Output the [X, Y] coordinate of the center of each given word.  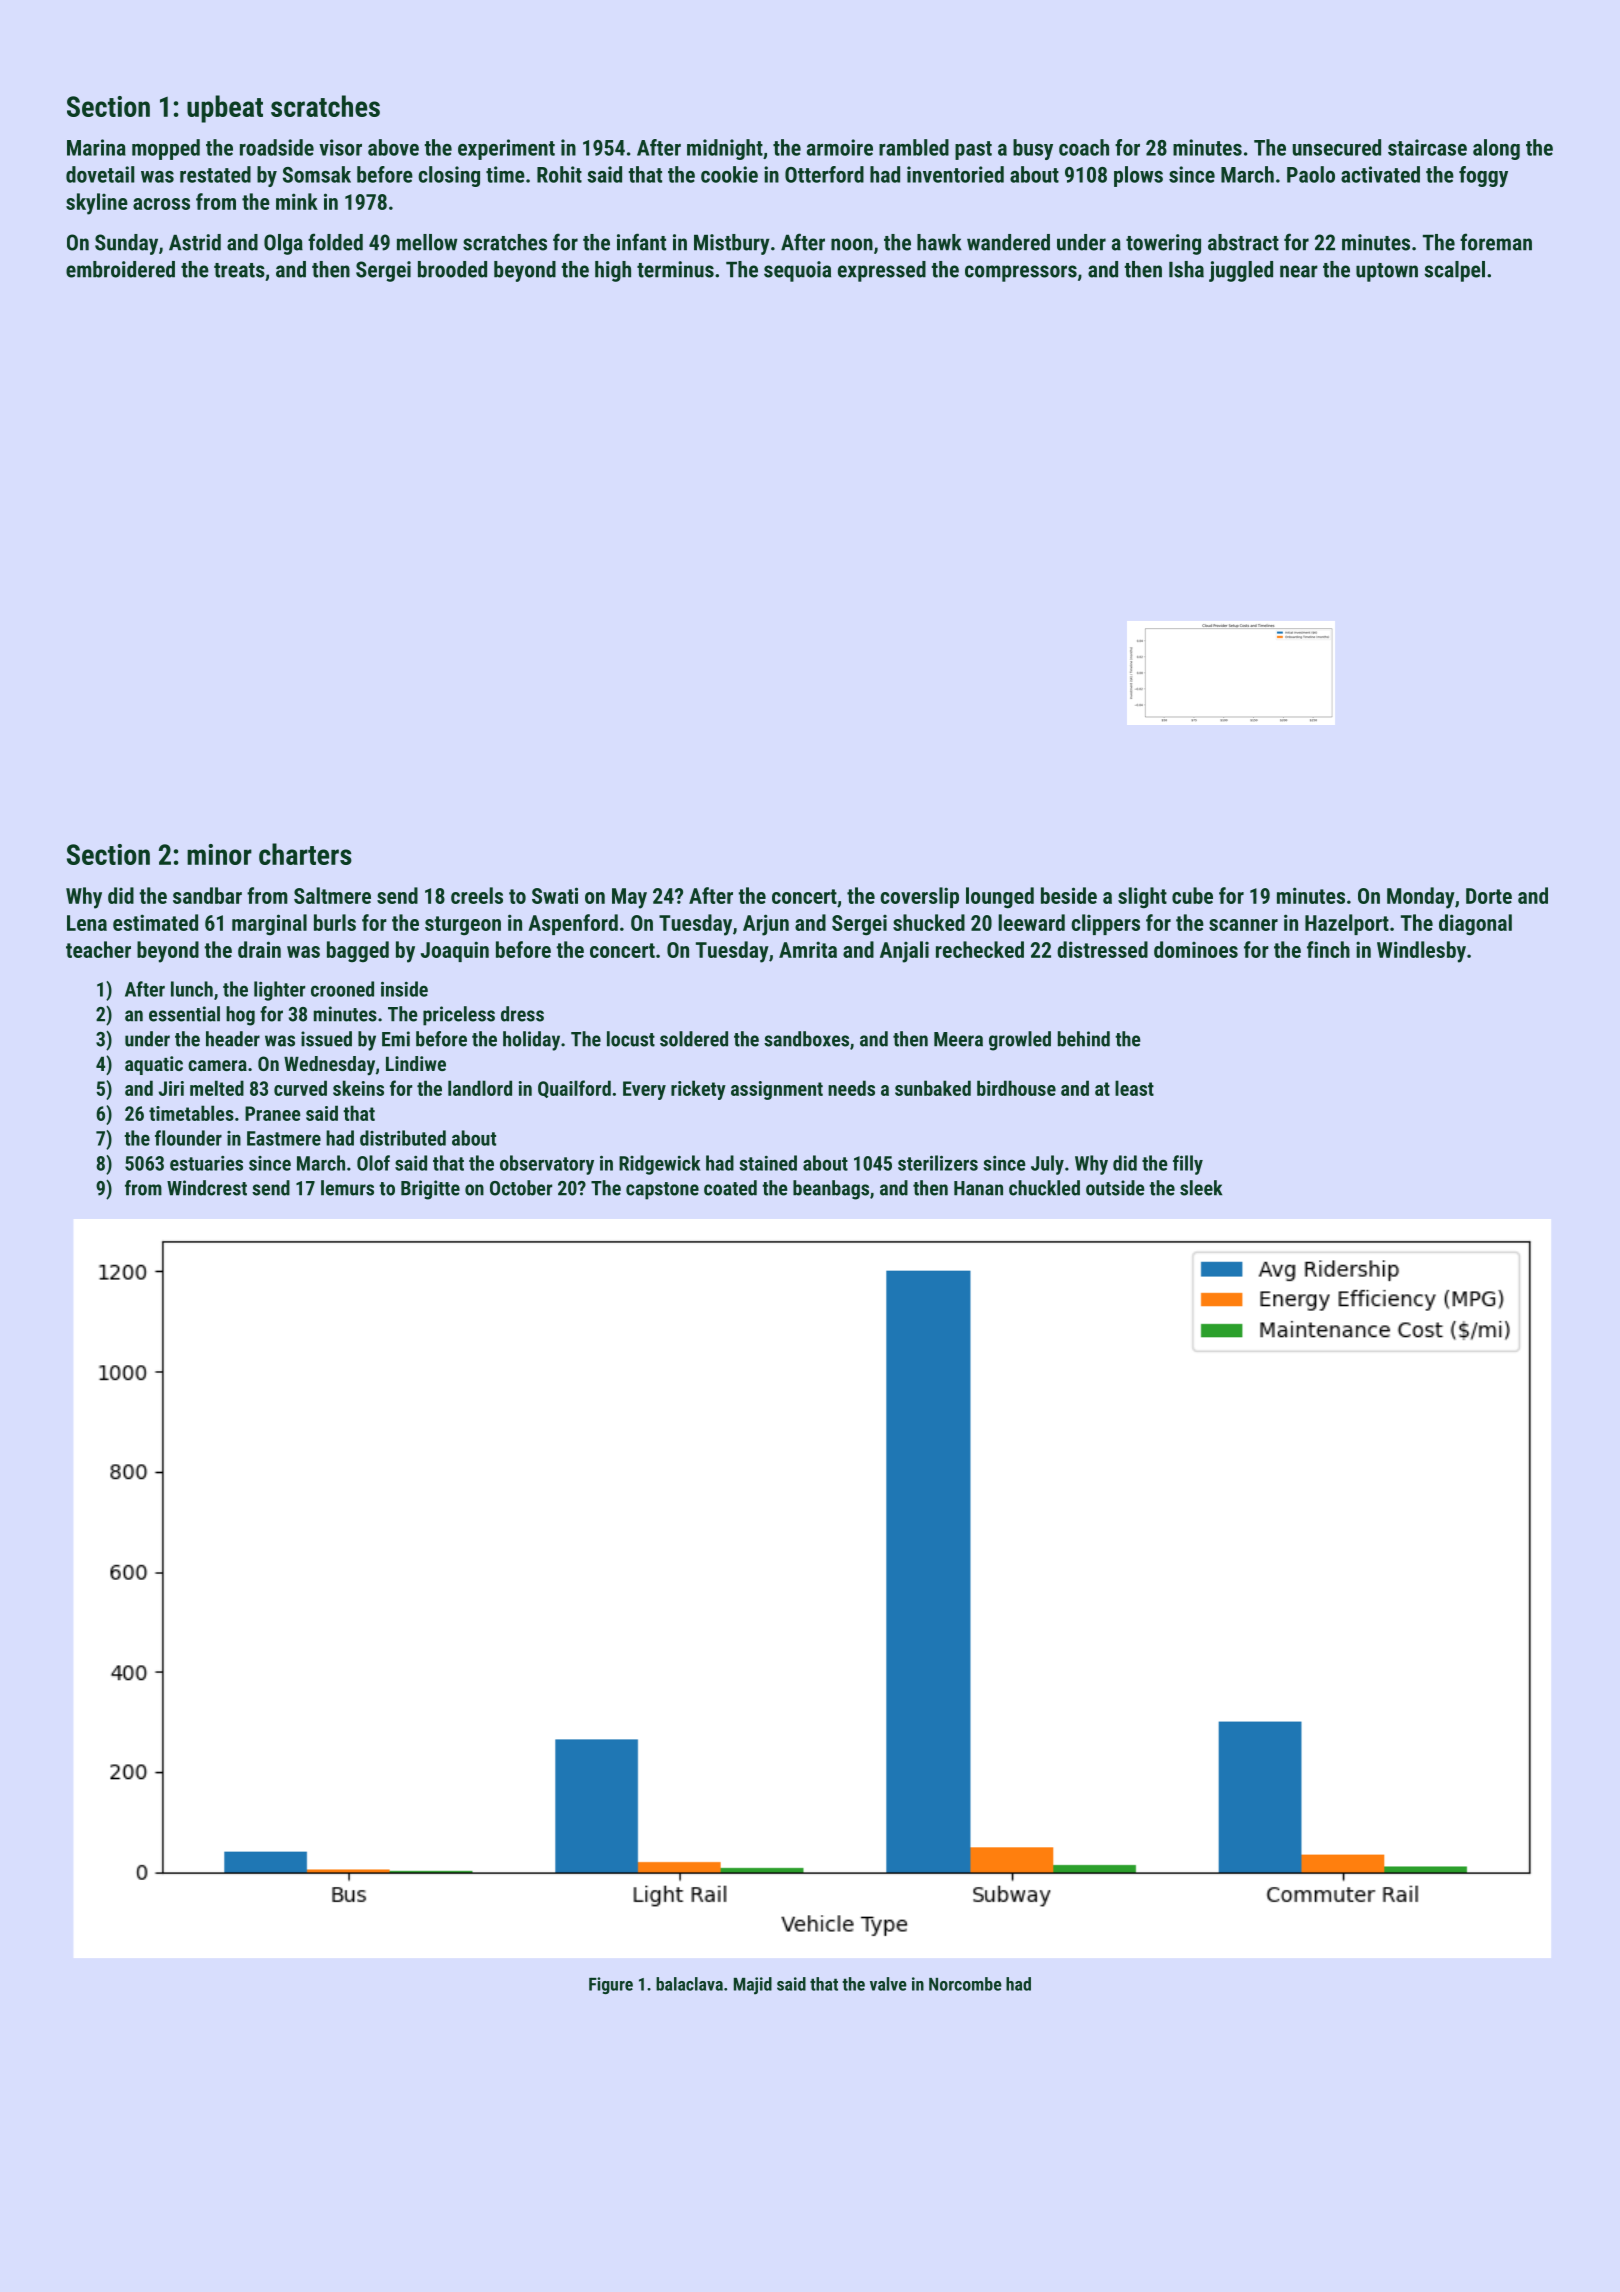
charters [305, 854]
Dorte [1489, 896]
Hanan [978, 1188]
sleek [1201, 1188]
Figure [611, 1985]
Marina [96, 147]
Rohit [559, 174]
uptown [1387, 272]
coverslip [920, 897]
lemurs [347, 1188]
